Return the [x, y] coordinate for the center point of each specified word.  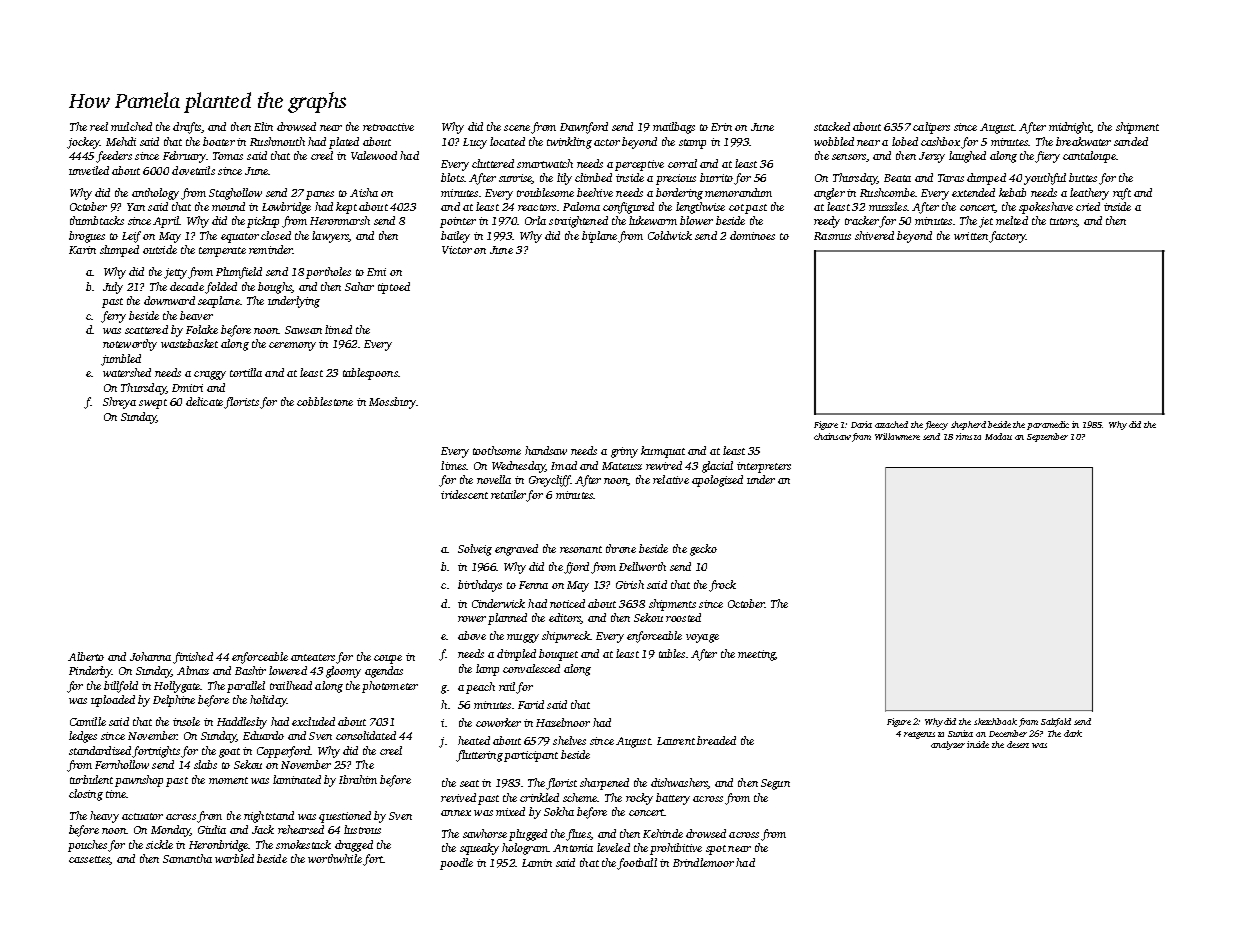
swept [153, 404]
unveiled [89, 170]
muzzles [888, 206]
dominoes [752, 235]
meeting [756, 655]
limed [338, 329]
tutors [1063, 221]
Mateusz [622, 466]
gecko [703, 550]
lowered [288, 670]
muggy [523, 638]
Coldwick [670, 235]
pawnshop [139, 781]
